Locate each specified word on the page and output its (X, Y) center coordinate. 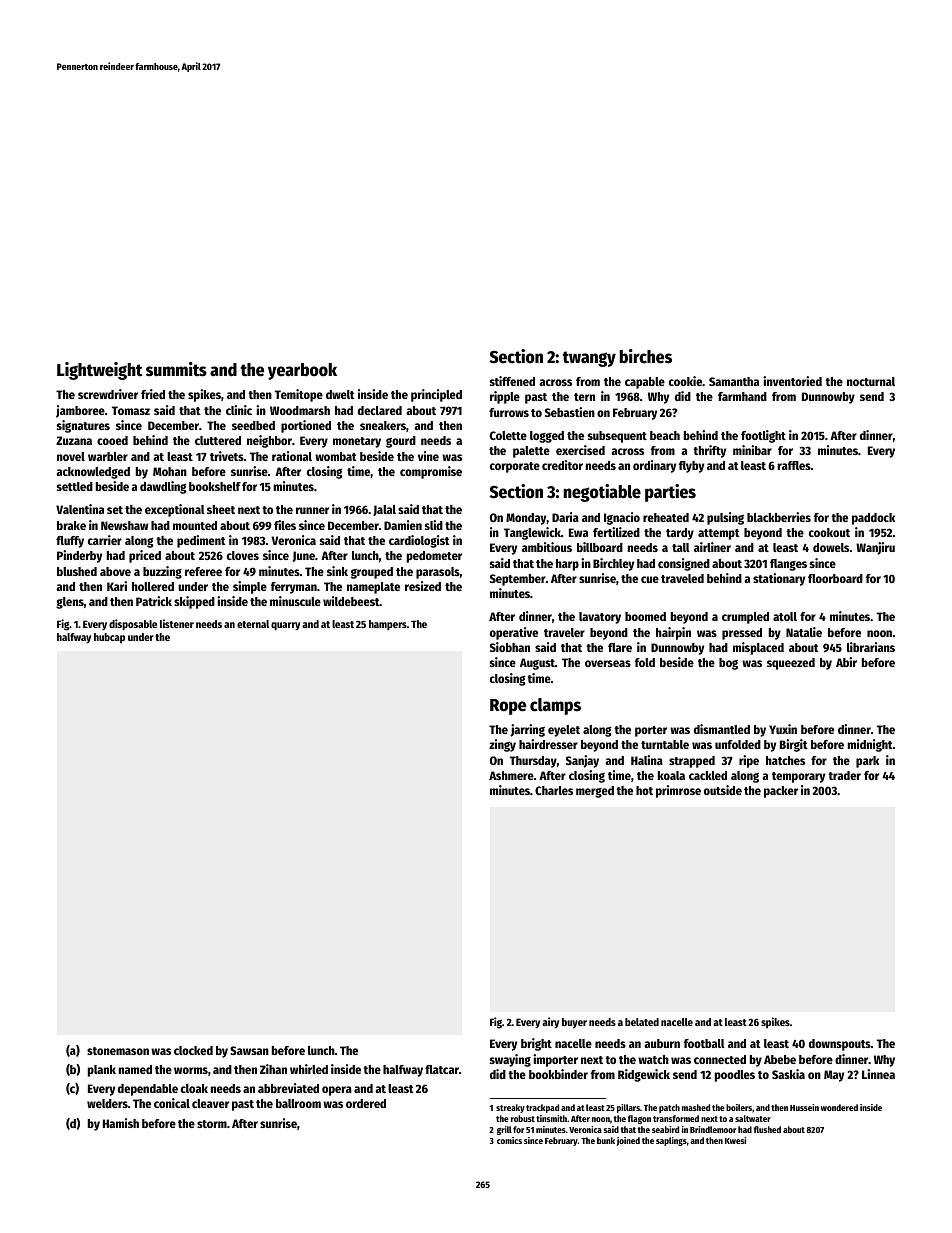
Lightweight (99, 371)
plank (102, 1071)
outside (723, 790)
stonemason (118, 1051)
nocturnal (871, 381)
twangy (589, 359)
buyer (574, 1023)
